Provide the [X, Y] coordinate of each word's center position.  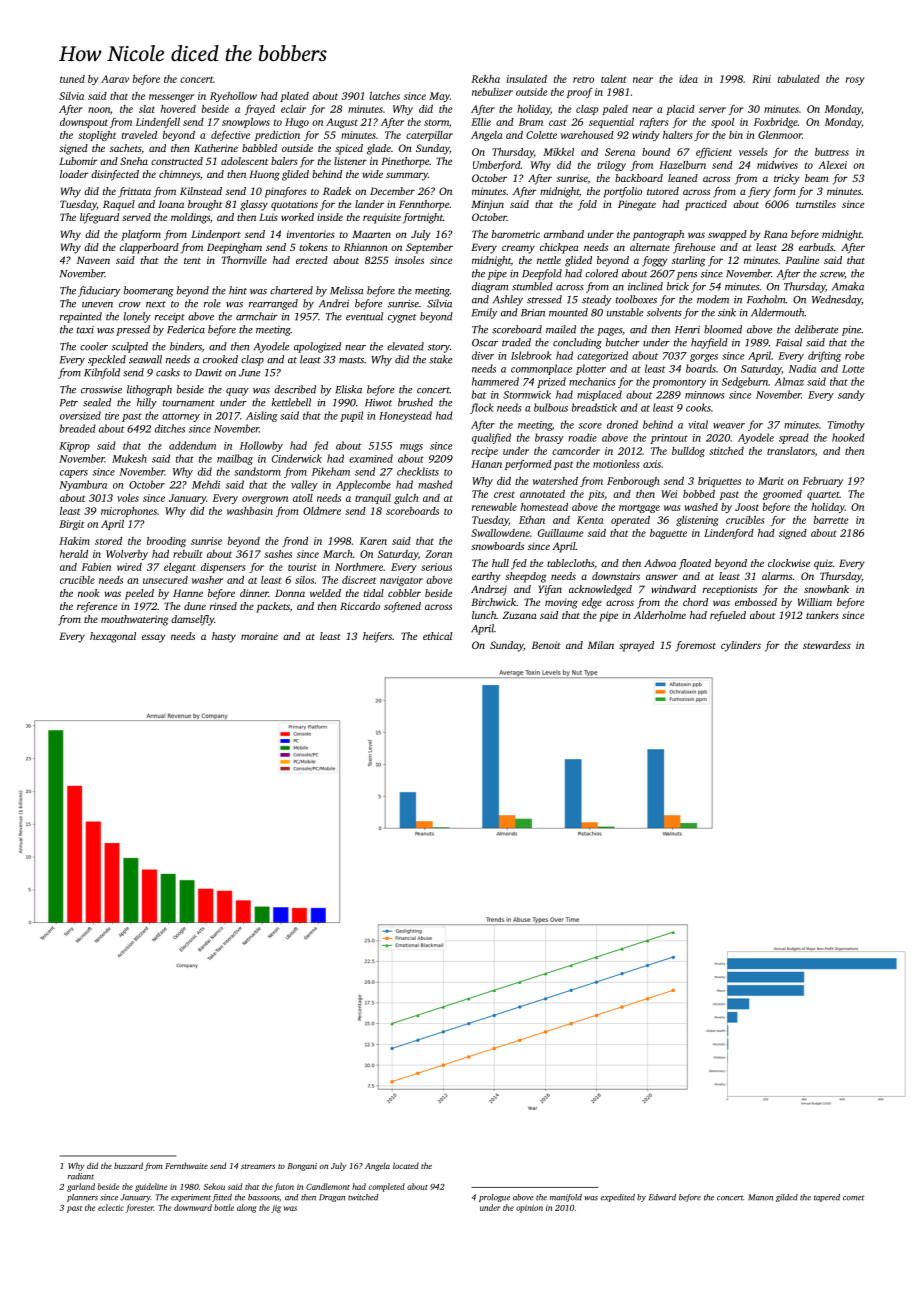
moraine [259, 636]
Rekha [485, 79]
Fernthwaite [186, 1165]
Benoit [546, 645]
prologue [494, 1198]
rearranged [273, 304]
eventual [364, 316]
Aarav [115, 79]
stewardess [827, 645]
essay [154, 638]
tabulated [799, 79]
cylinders [741, 646]
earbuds [816, 247]
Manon [760, 1197]
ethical [437, 636]
